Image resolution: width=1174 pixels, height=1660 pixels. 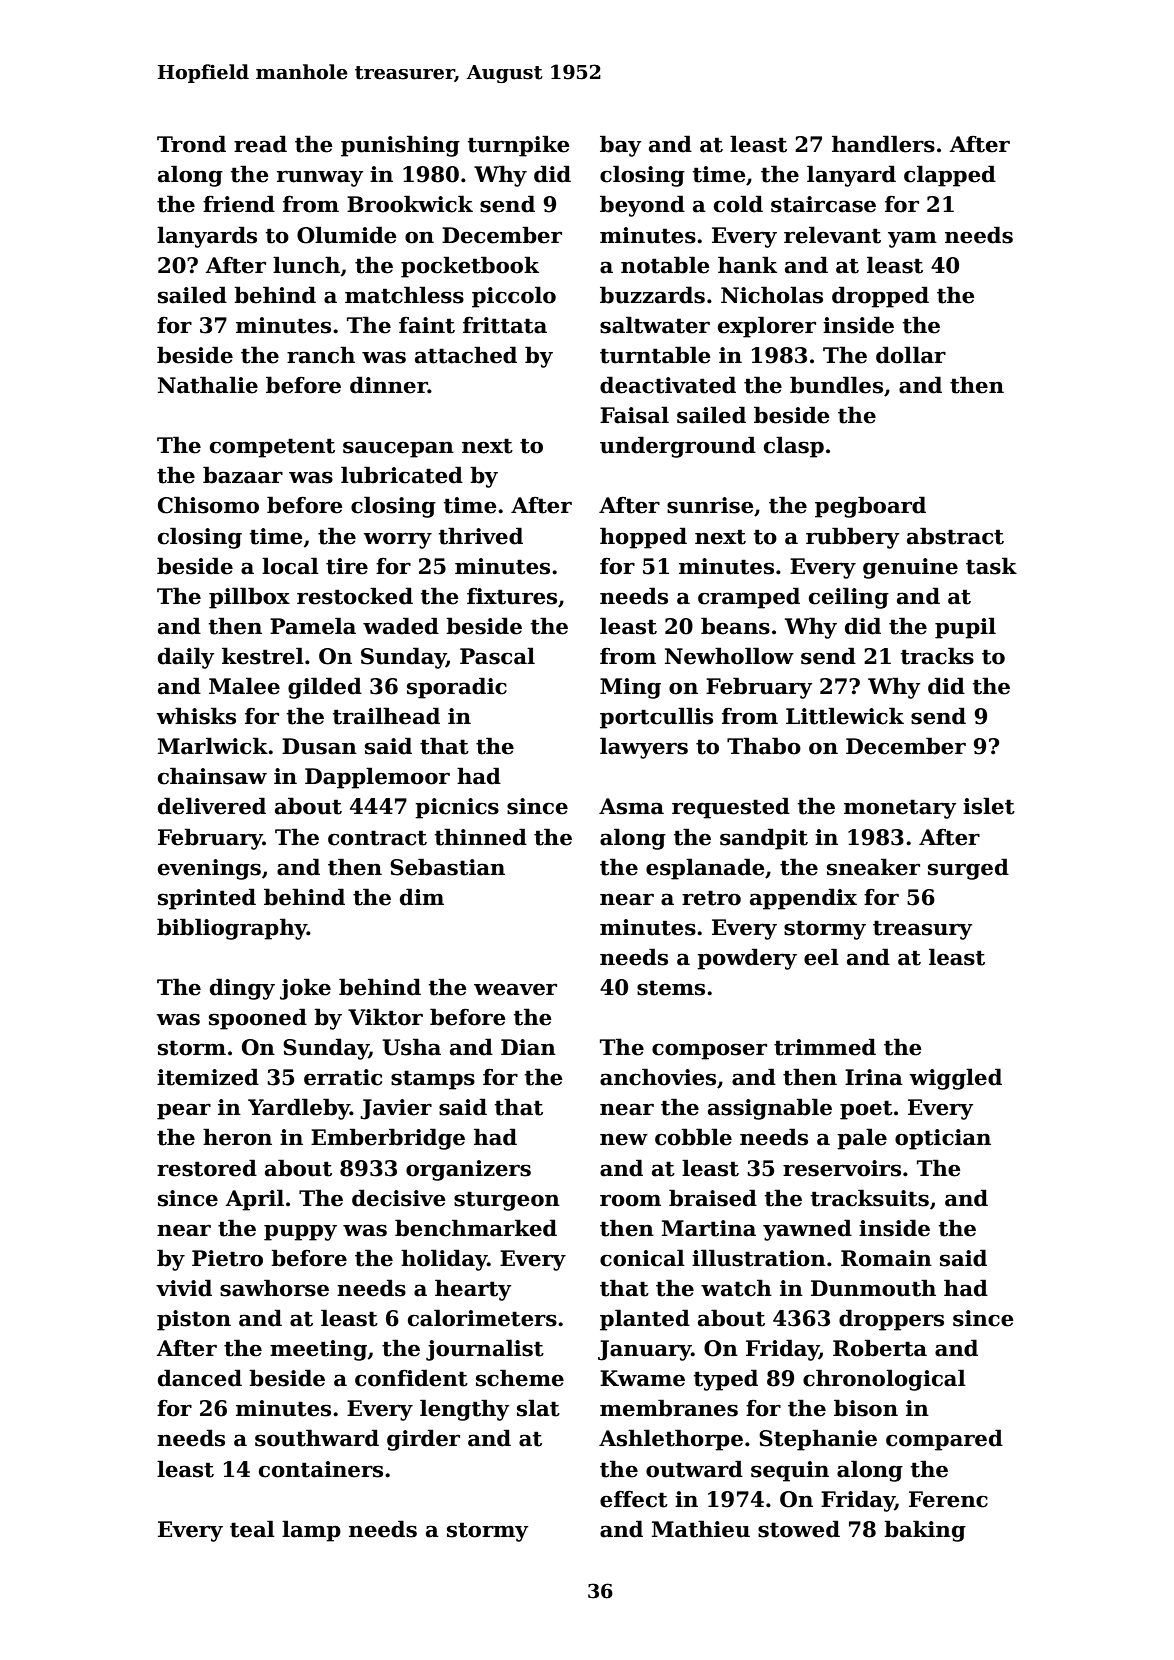 What do you see at coordinates (823, 204) in the screenshot?
I see `staircase` at bounding box center [823, 204].
